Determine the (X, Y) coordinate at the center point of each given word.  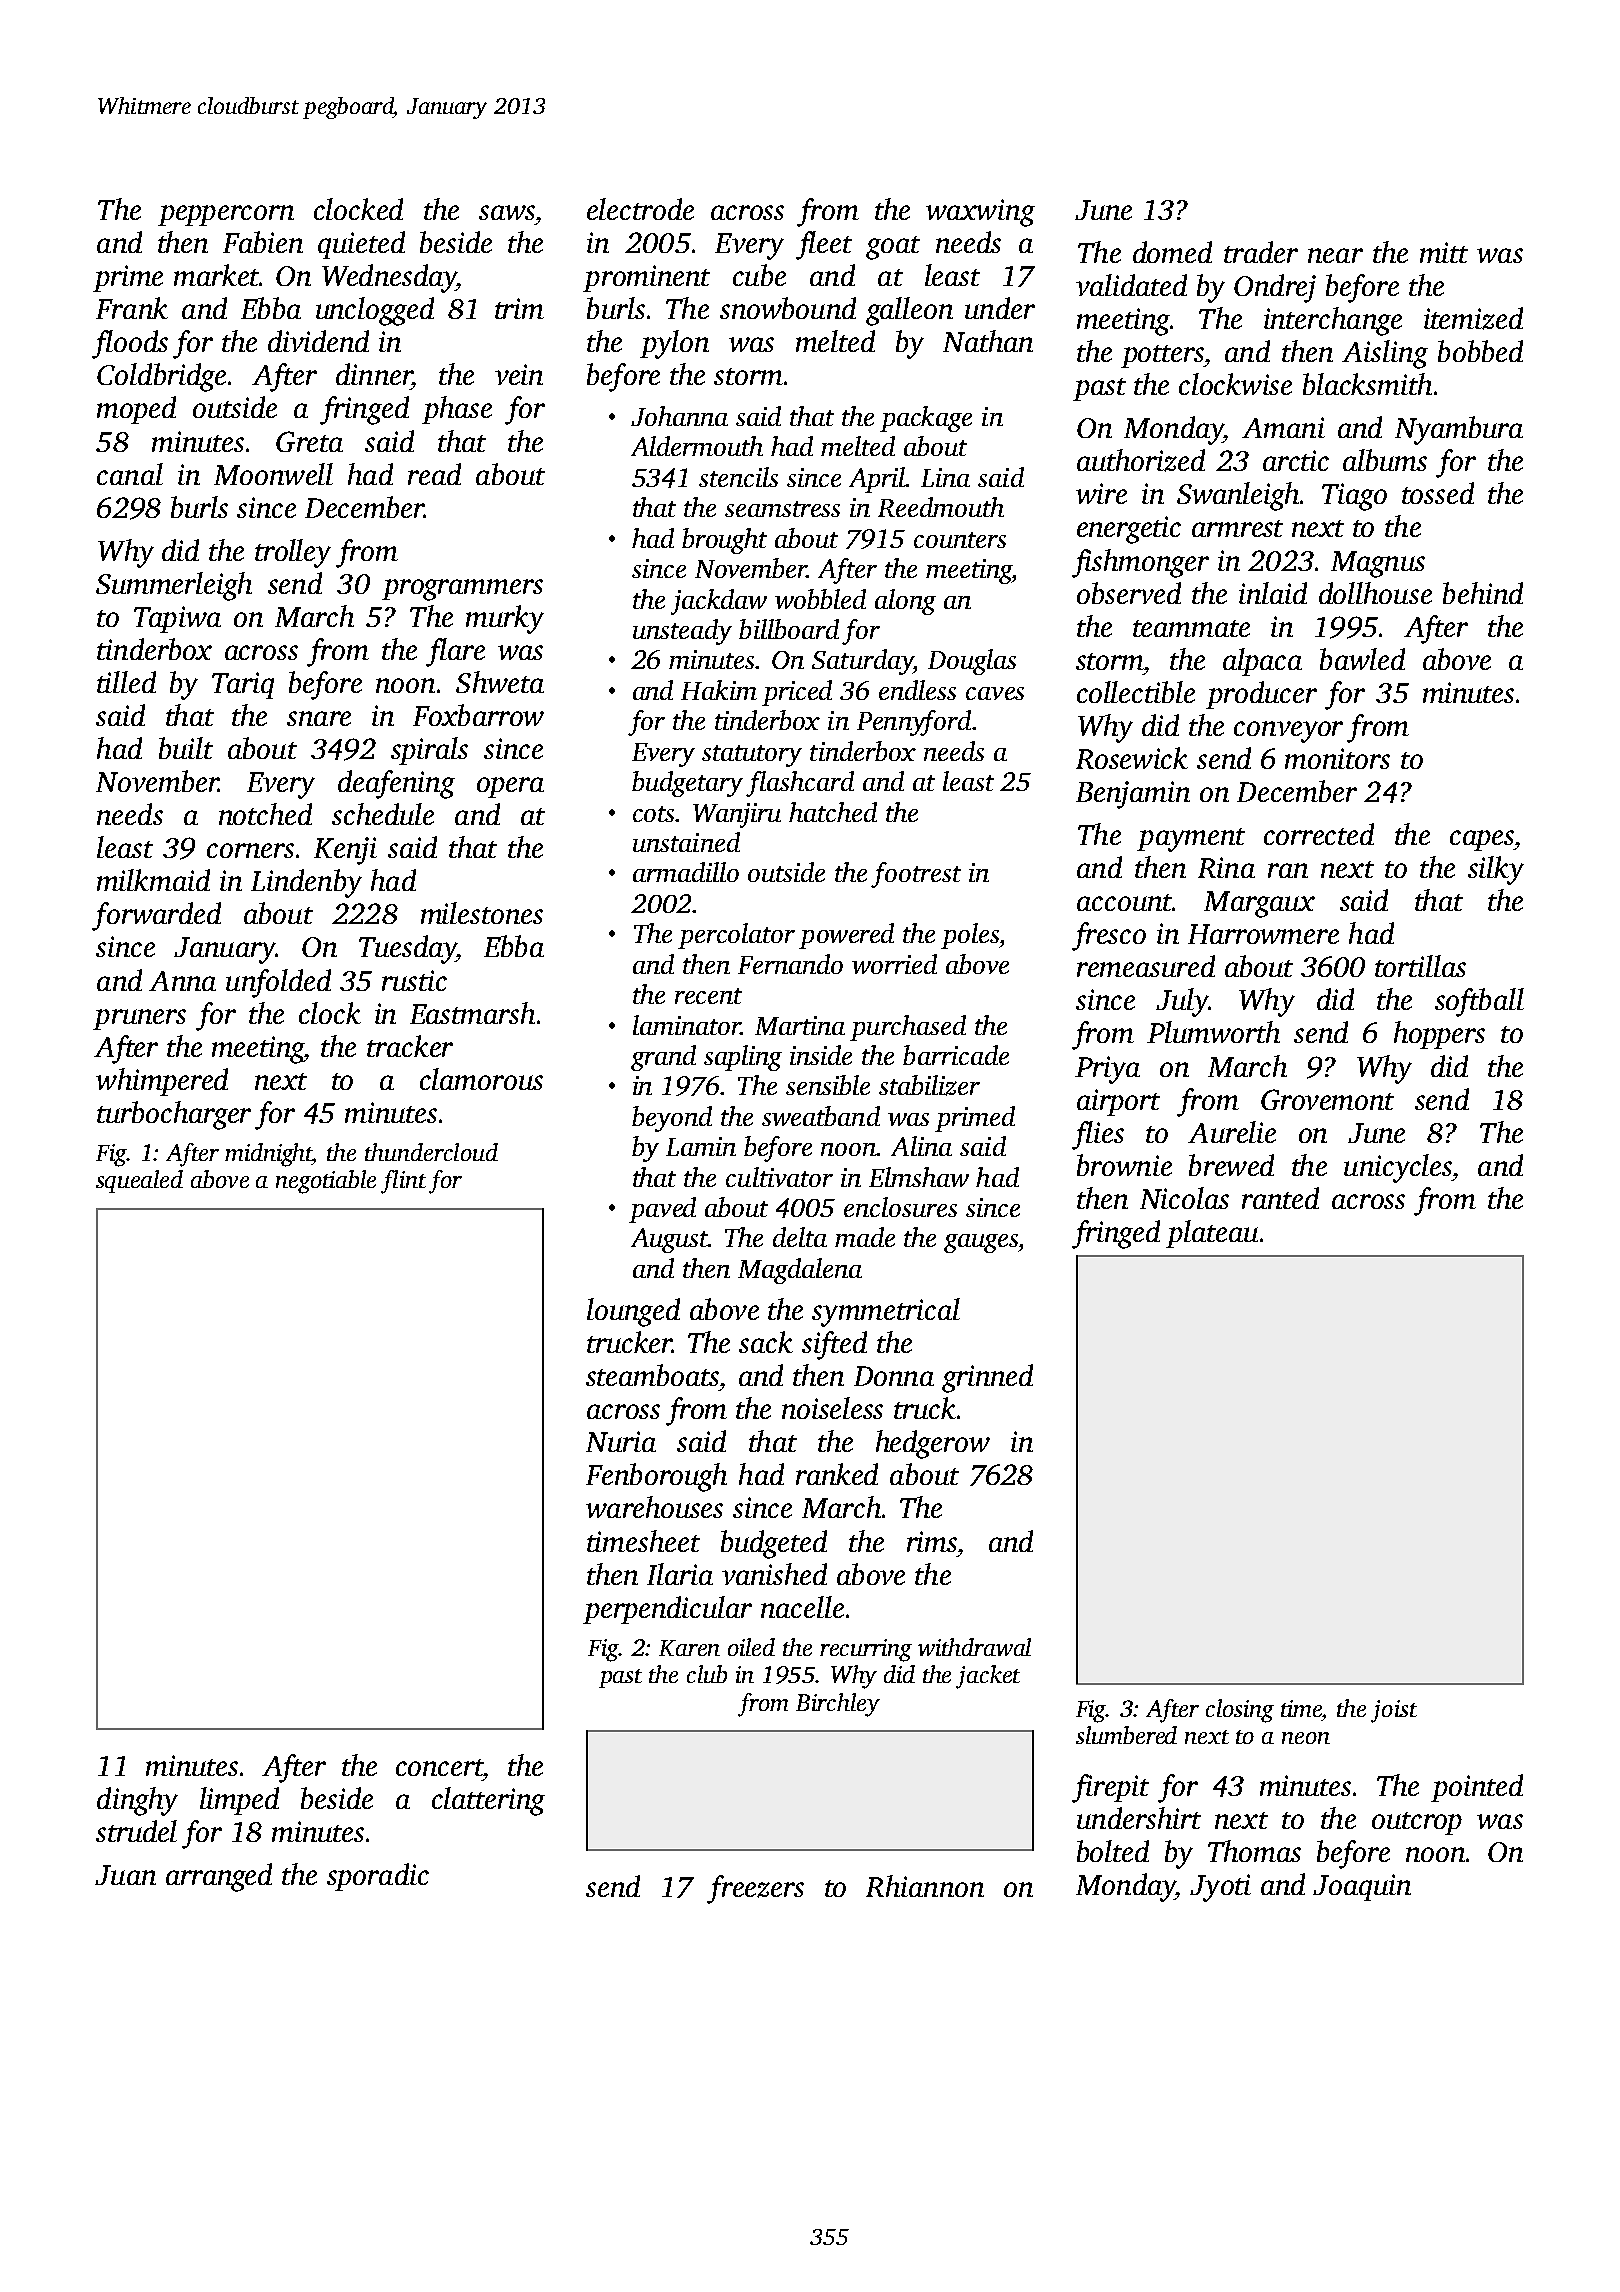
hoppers (1439, 1035)
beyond (672, 1119)
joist (1394, 1711)
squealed (139, 1181)
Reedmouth (941, 507)
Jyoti (1220, 1888)
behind (1483, 593)
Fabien (263, 242)
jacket (988, 1677)
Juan (125, 1875)
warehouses (654, 1507)
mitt (1444, 252)
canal (130, 474)
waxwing (980, 213)
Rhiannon (925, 1886)
